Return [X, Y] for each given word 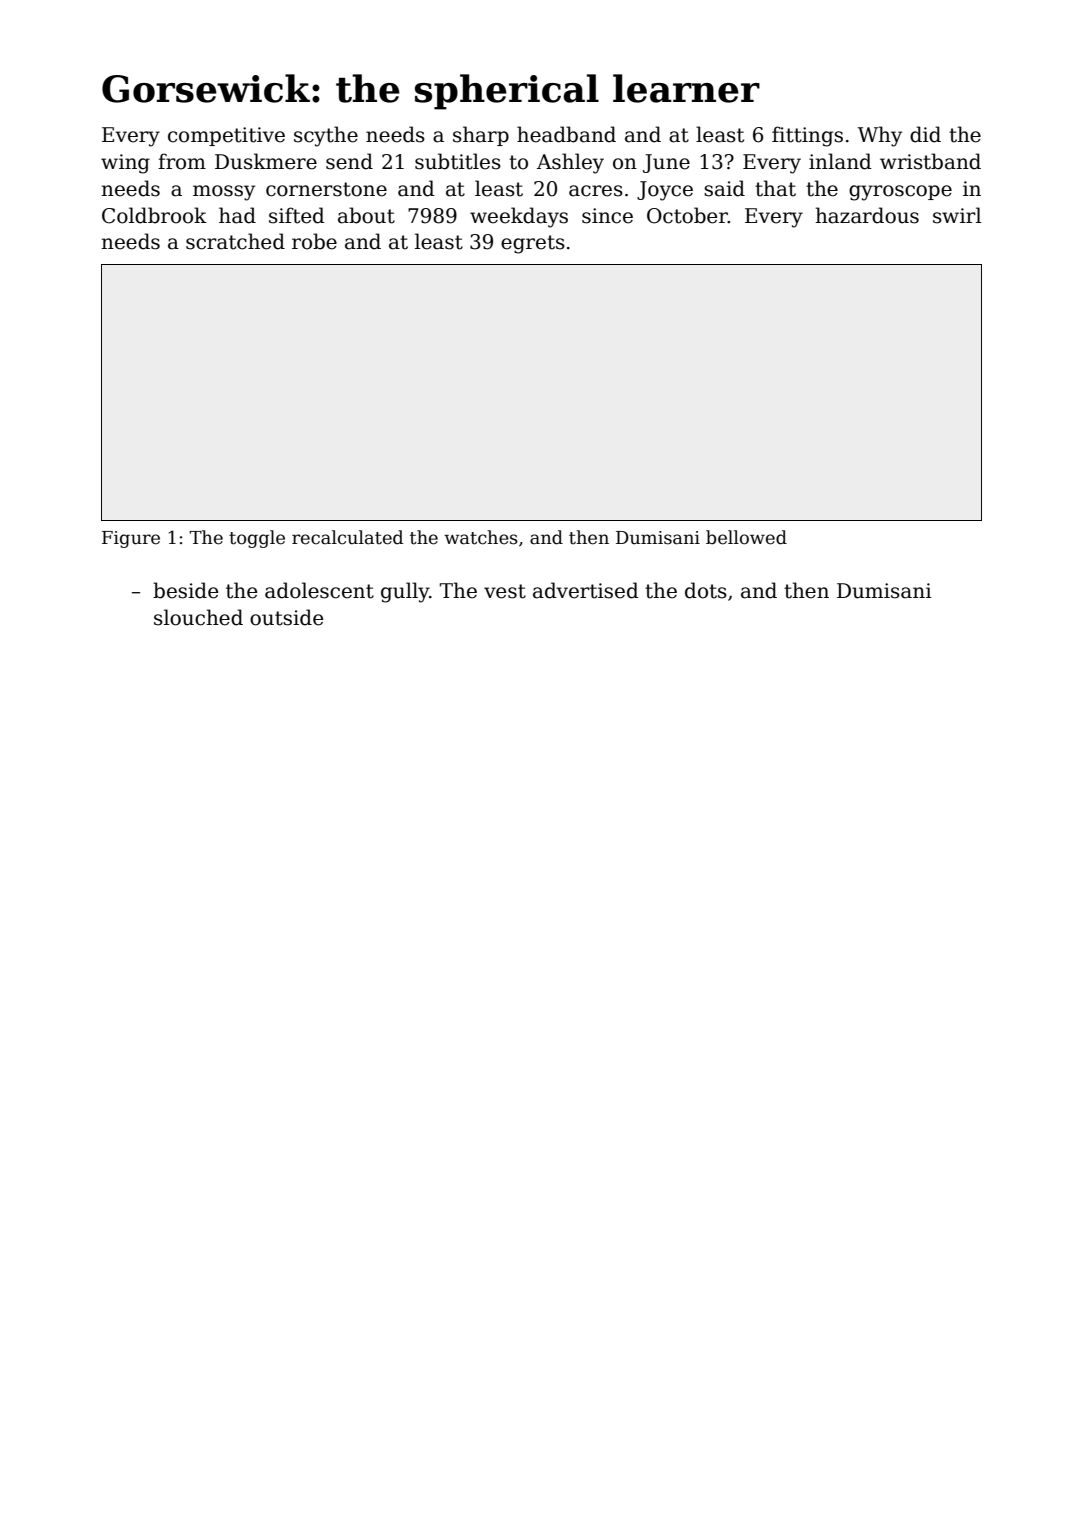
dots [706, 590]
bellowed [746, 537]
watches [481, 537]
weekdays [519, 217]
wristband [930, 161]
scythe [326, 136]
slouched [198, 617]
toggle [257, 539]
